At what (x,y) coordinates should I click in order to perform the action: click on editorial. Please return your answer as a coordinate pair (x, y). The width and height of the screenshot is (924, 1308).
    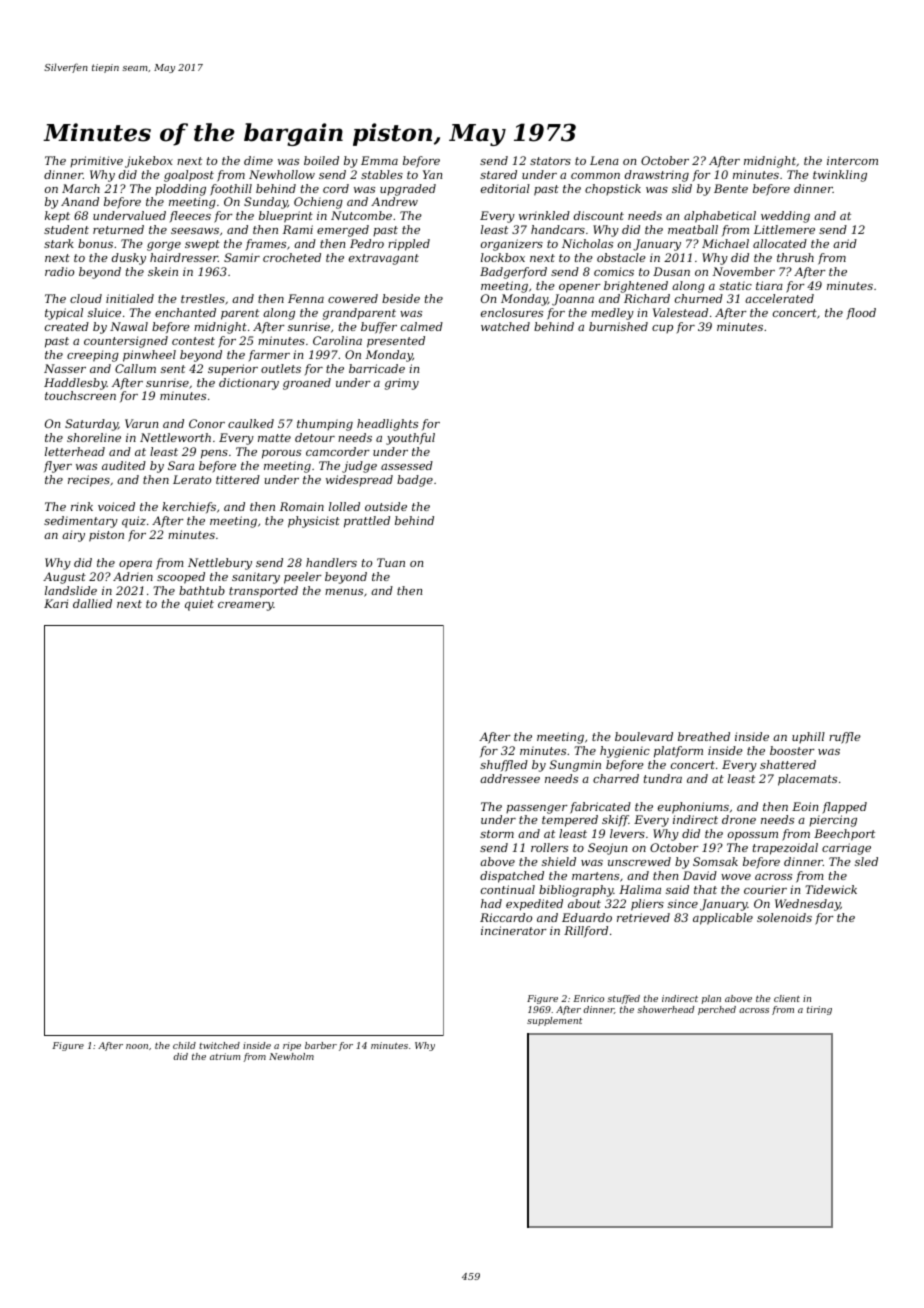
    Looking at the image, I should click on (505, 188).
